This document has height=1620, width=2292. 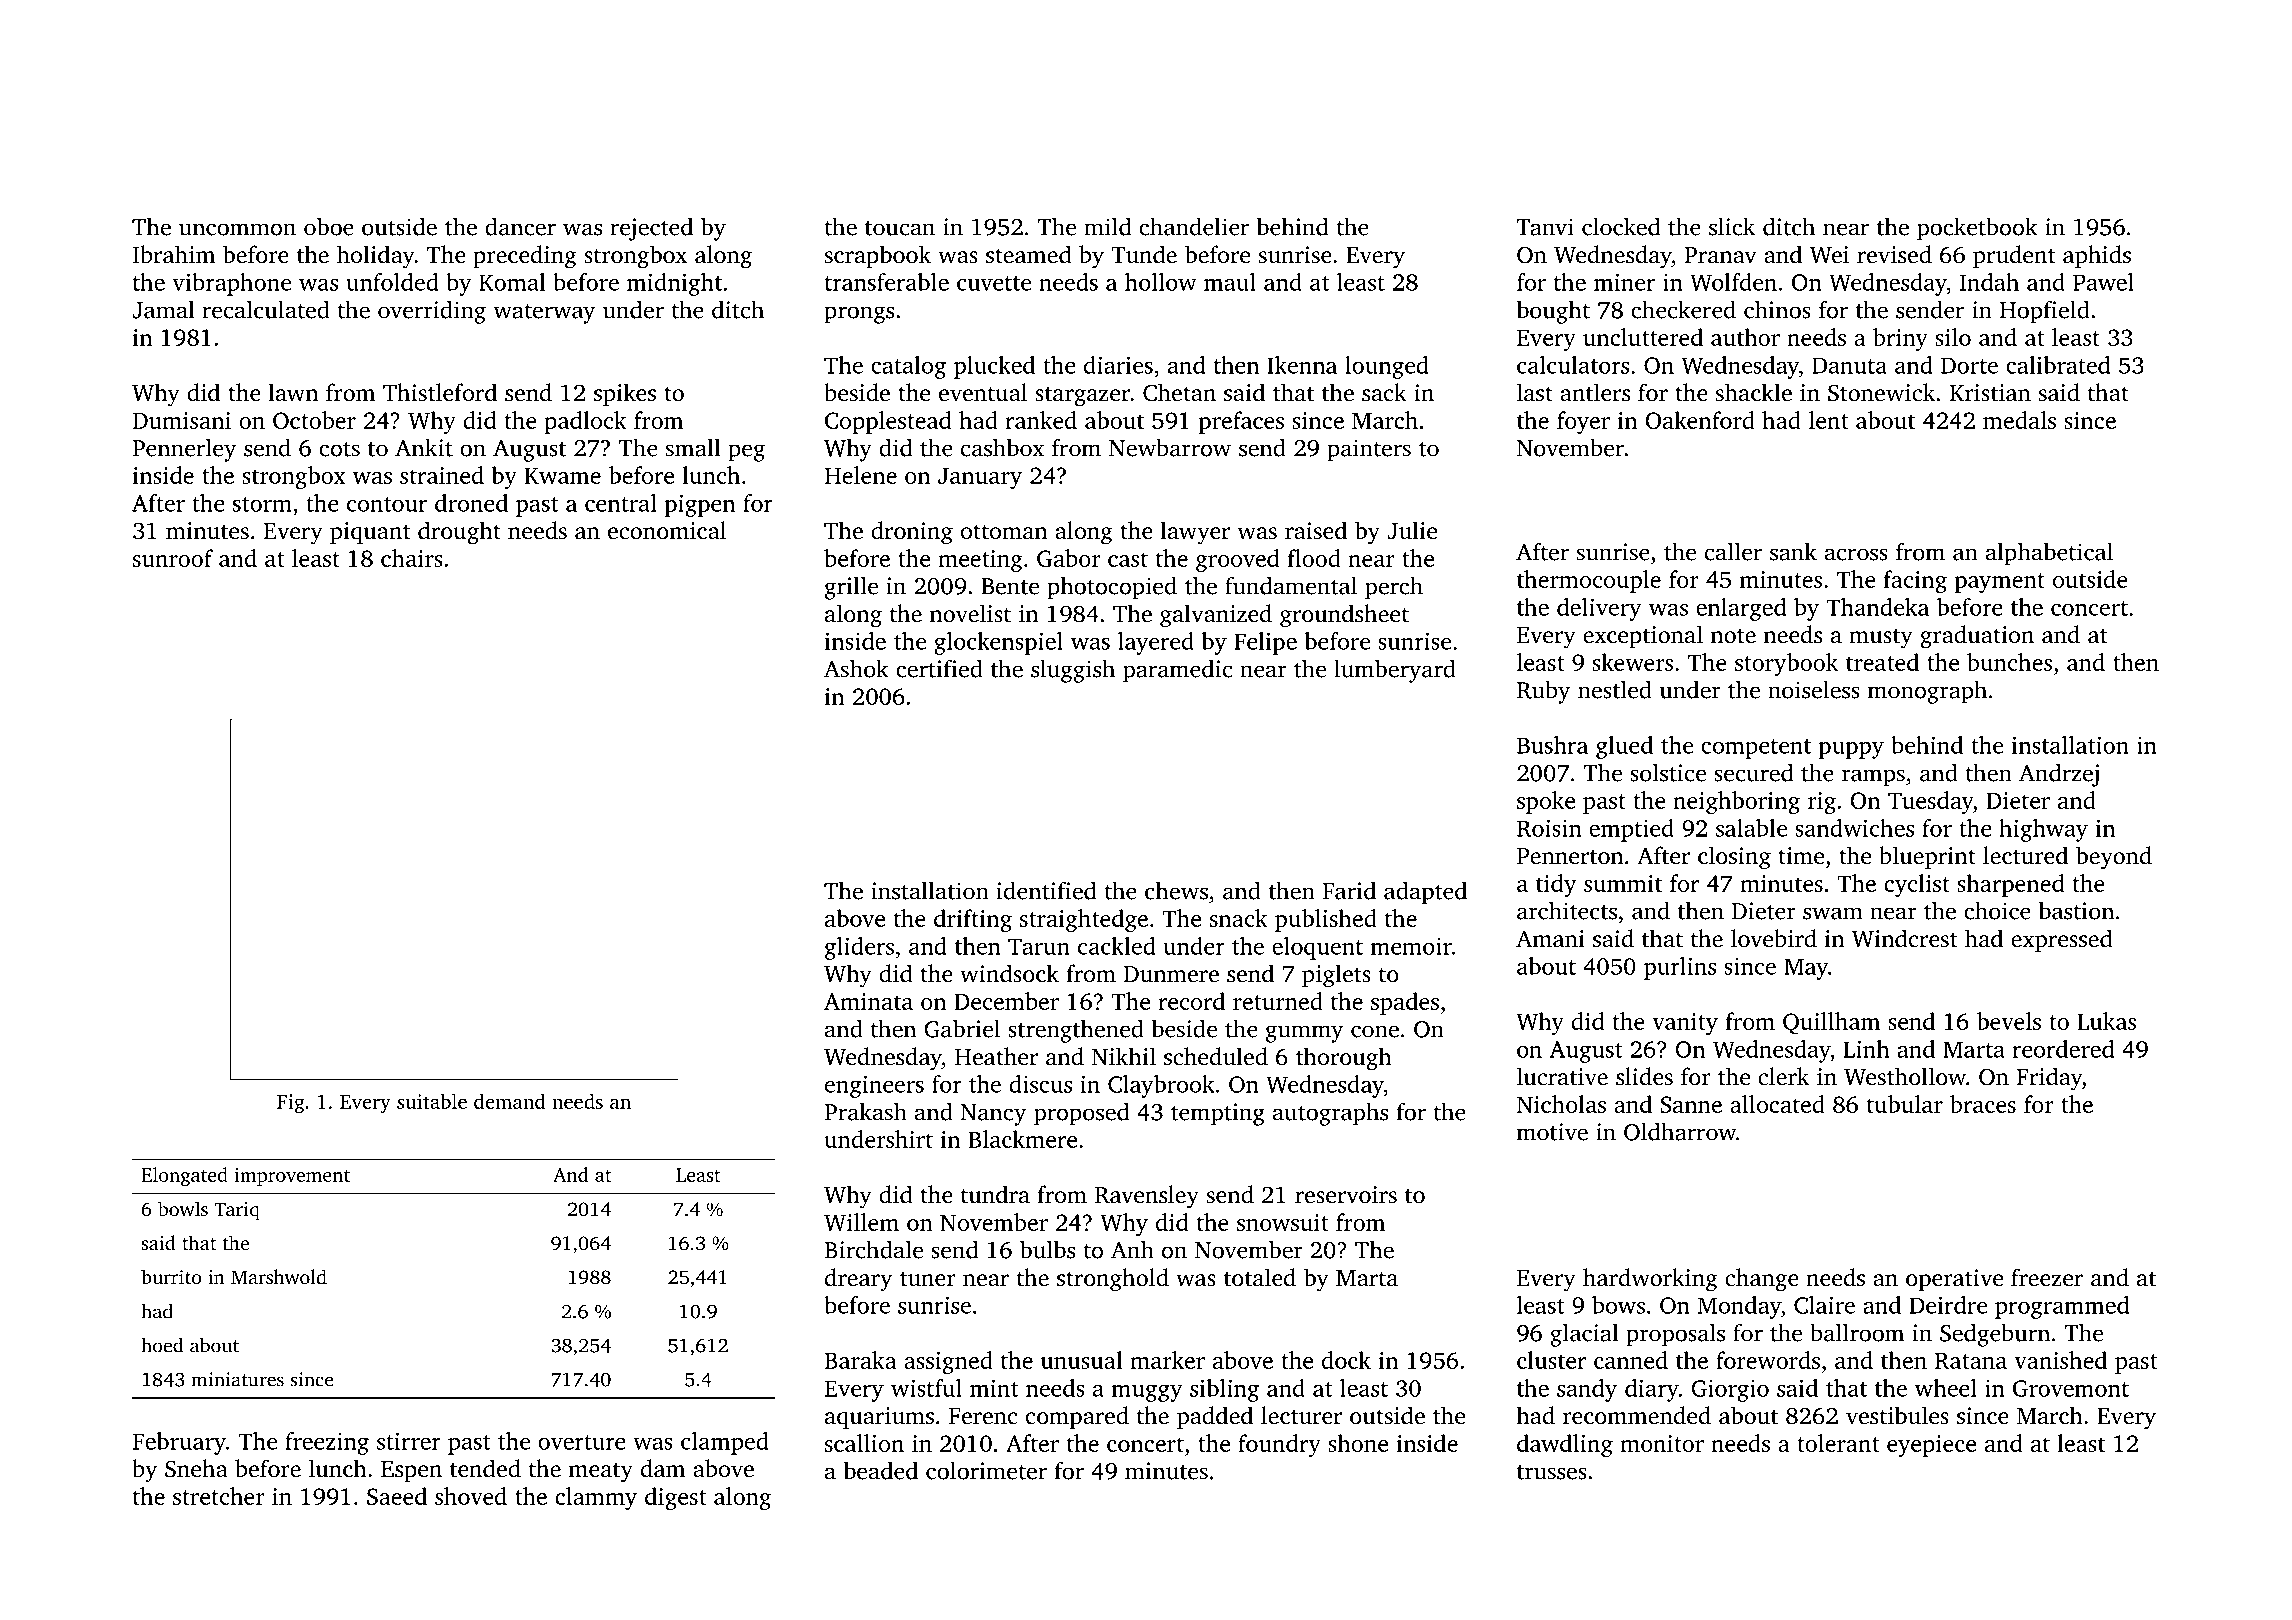 I want to click on gliders, so click(x=859, y=948).
